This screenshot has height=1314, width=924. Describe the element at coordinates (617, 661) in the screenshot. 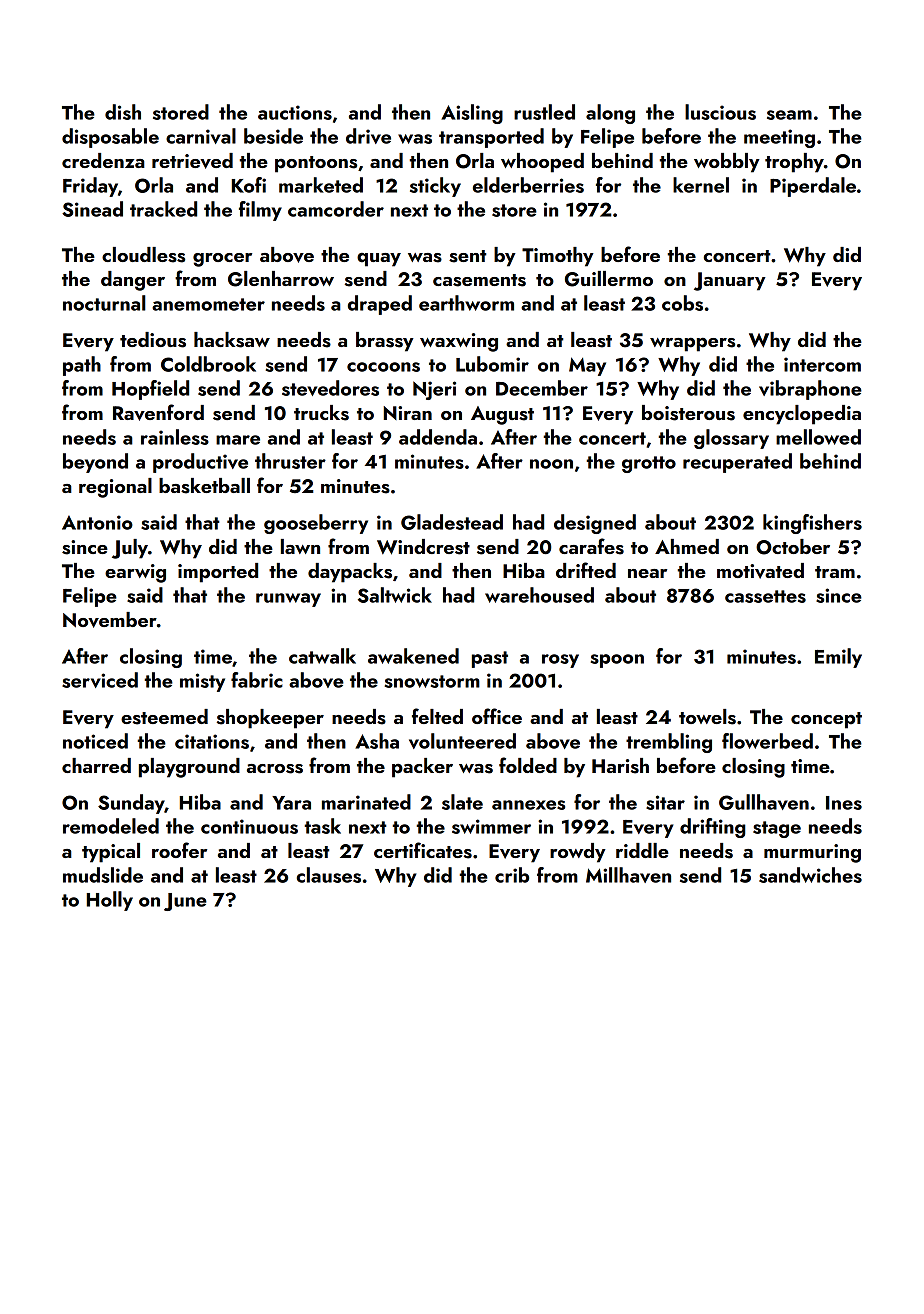

I see `spoon` at that location.
